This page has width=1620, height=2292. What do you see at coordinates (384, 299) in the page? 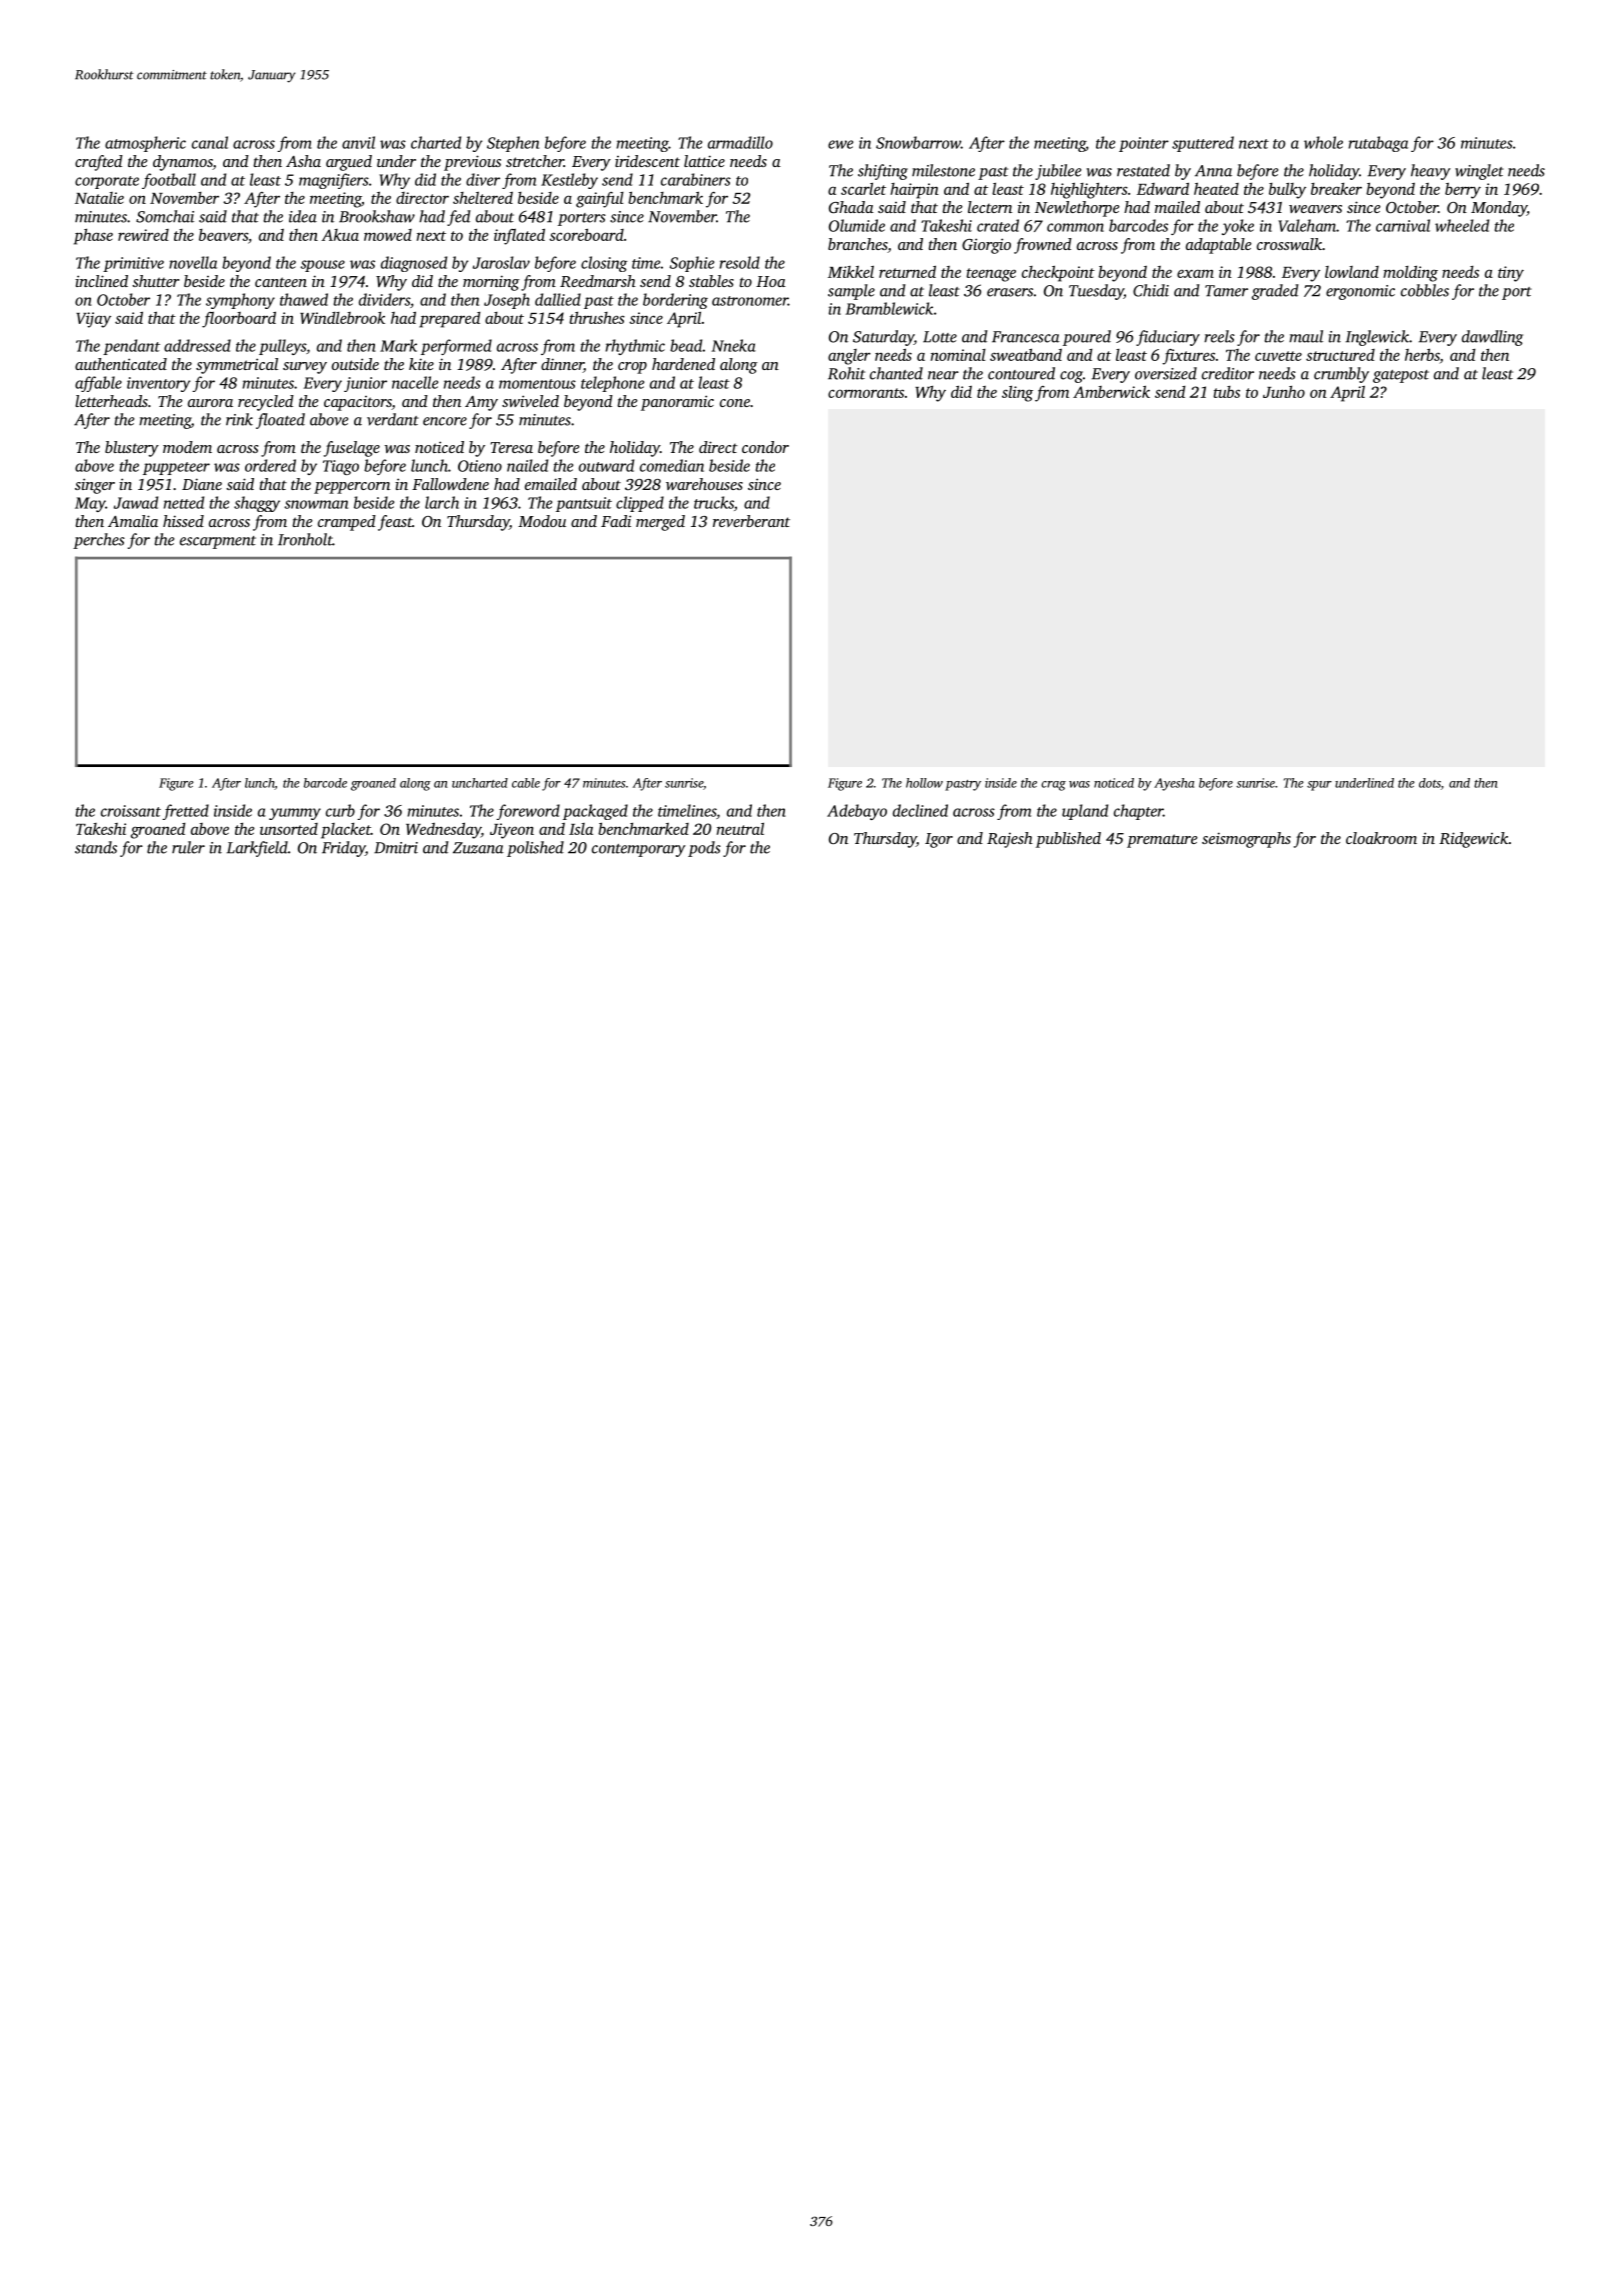
I see `dividers` at bounding box center [384, 299].
